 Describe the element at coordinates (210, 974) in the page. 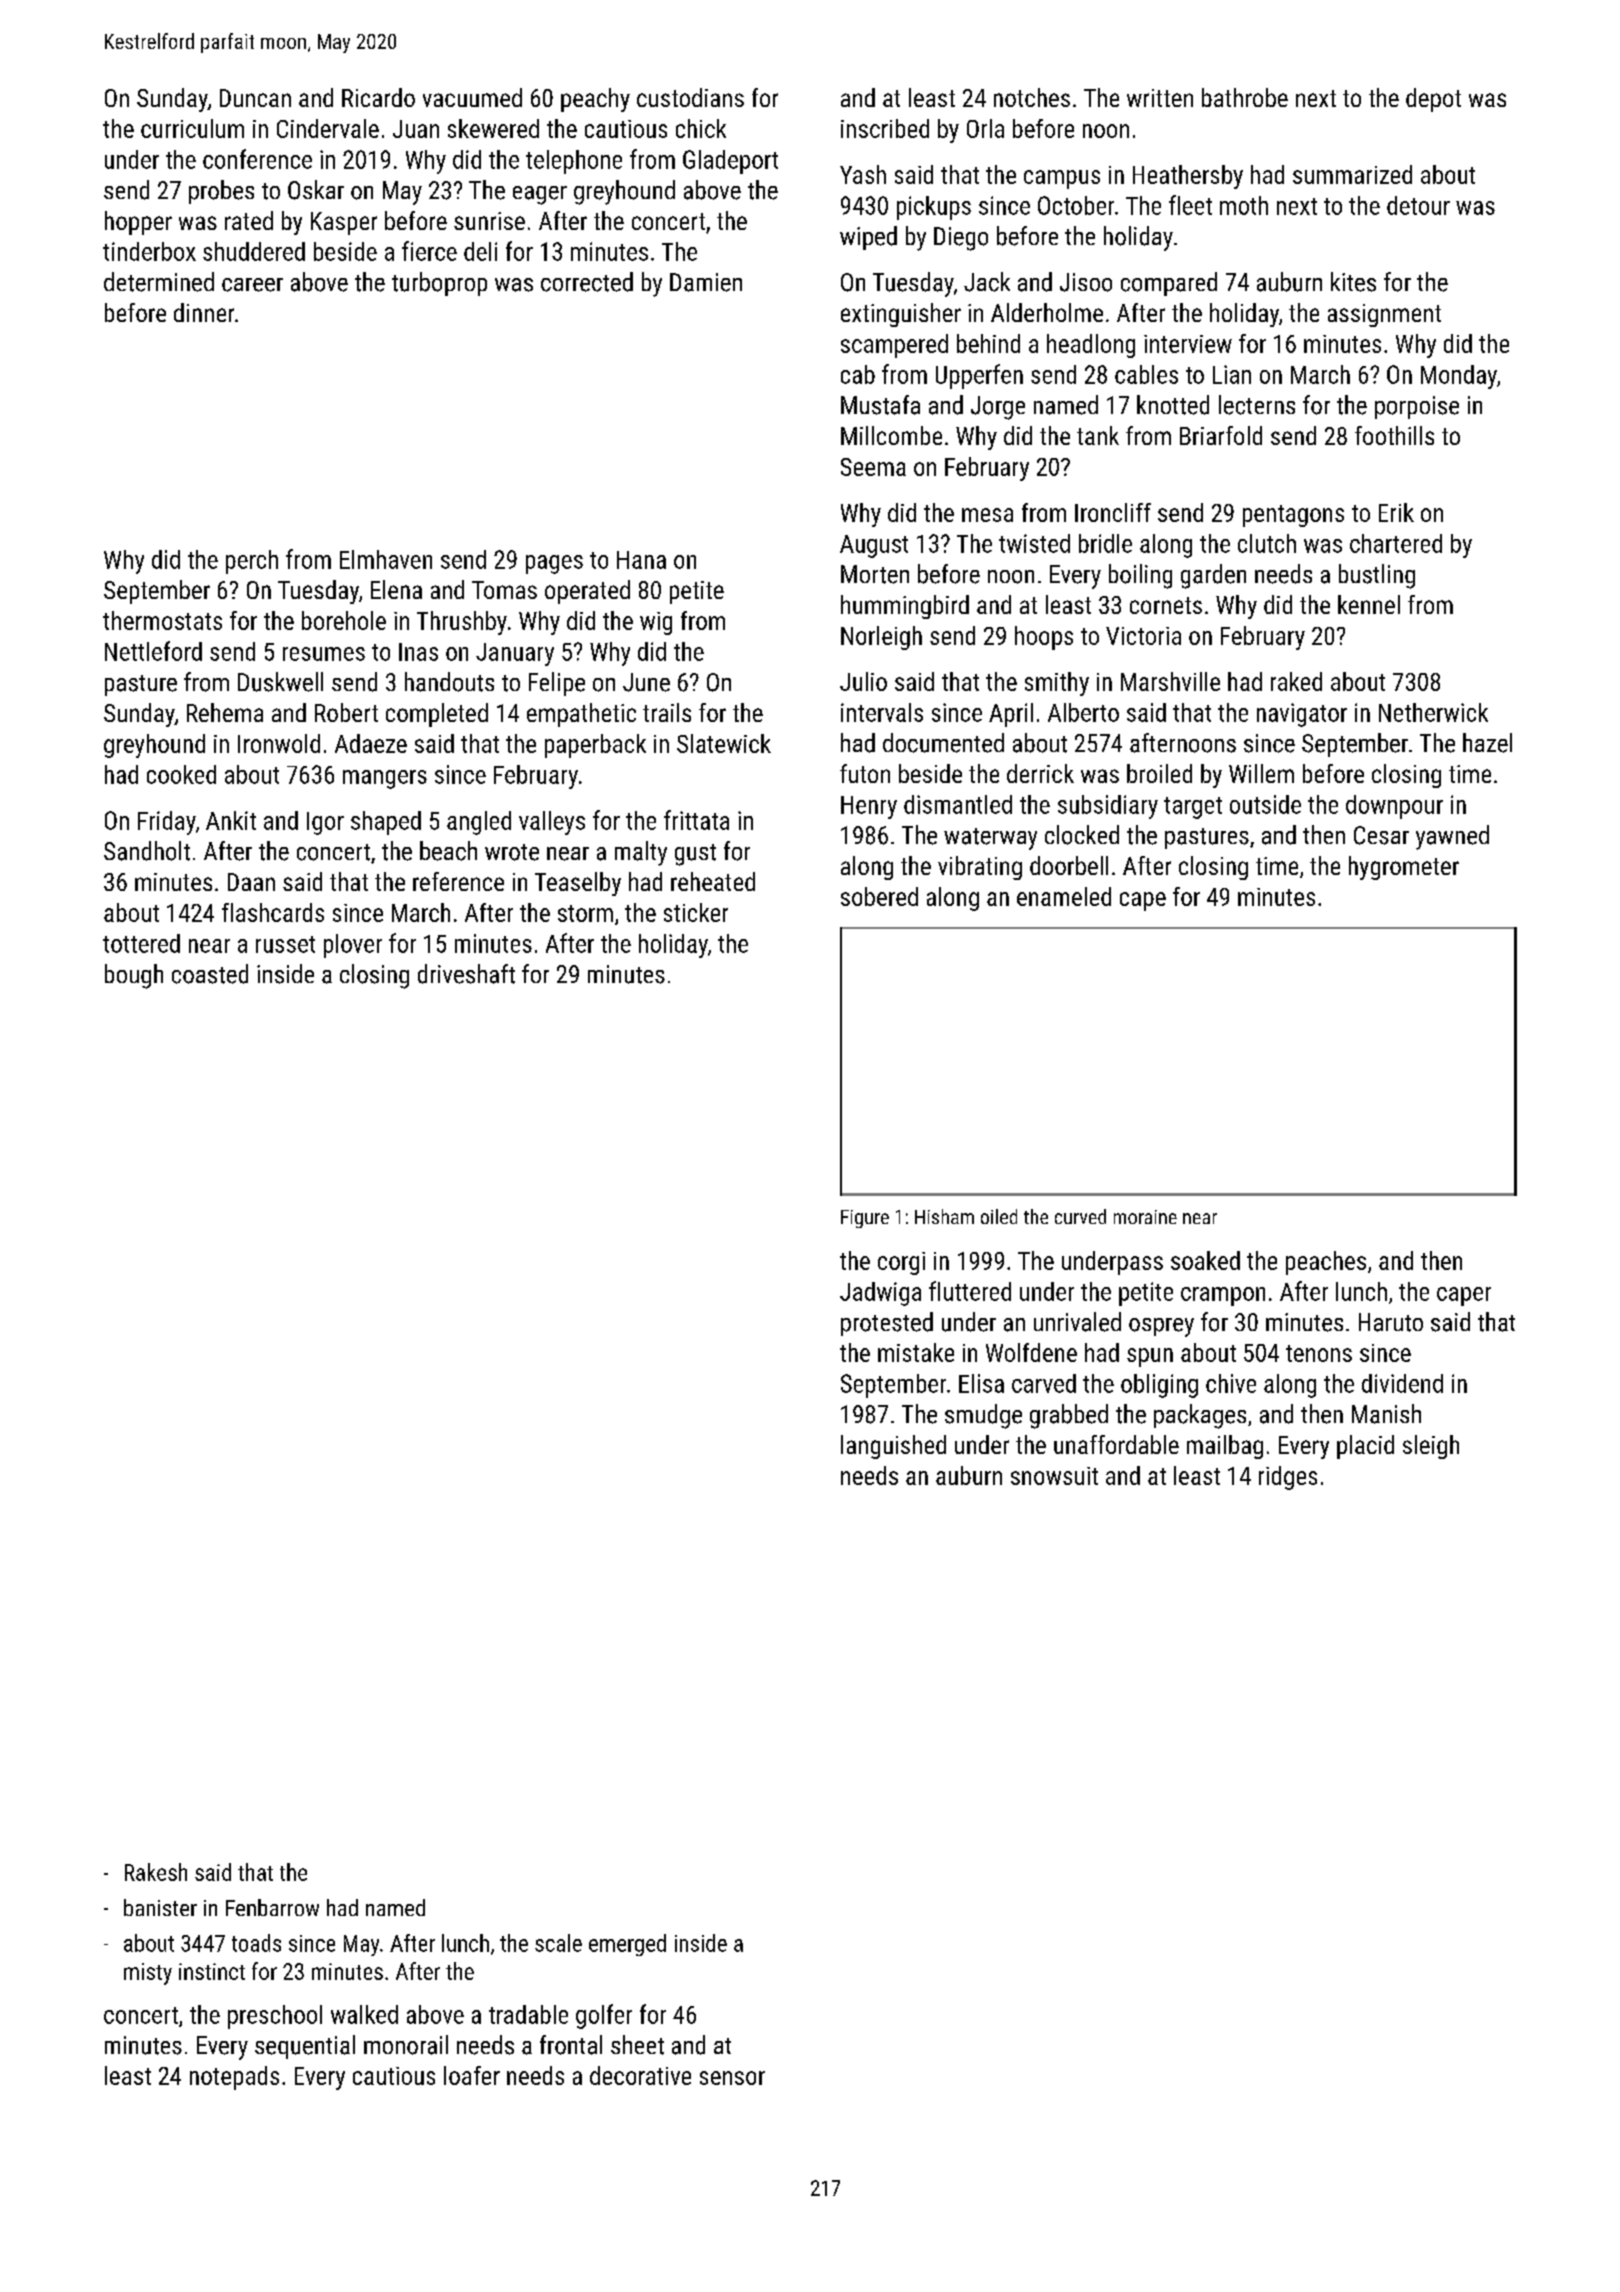

I see `coasted` at that location.
